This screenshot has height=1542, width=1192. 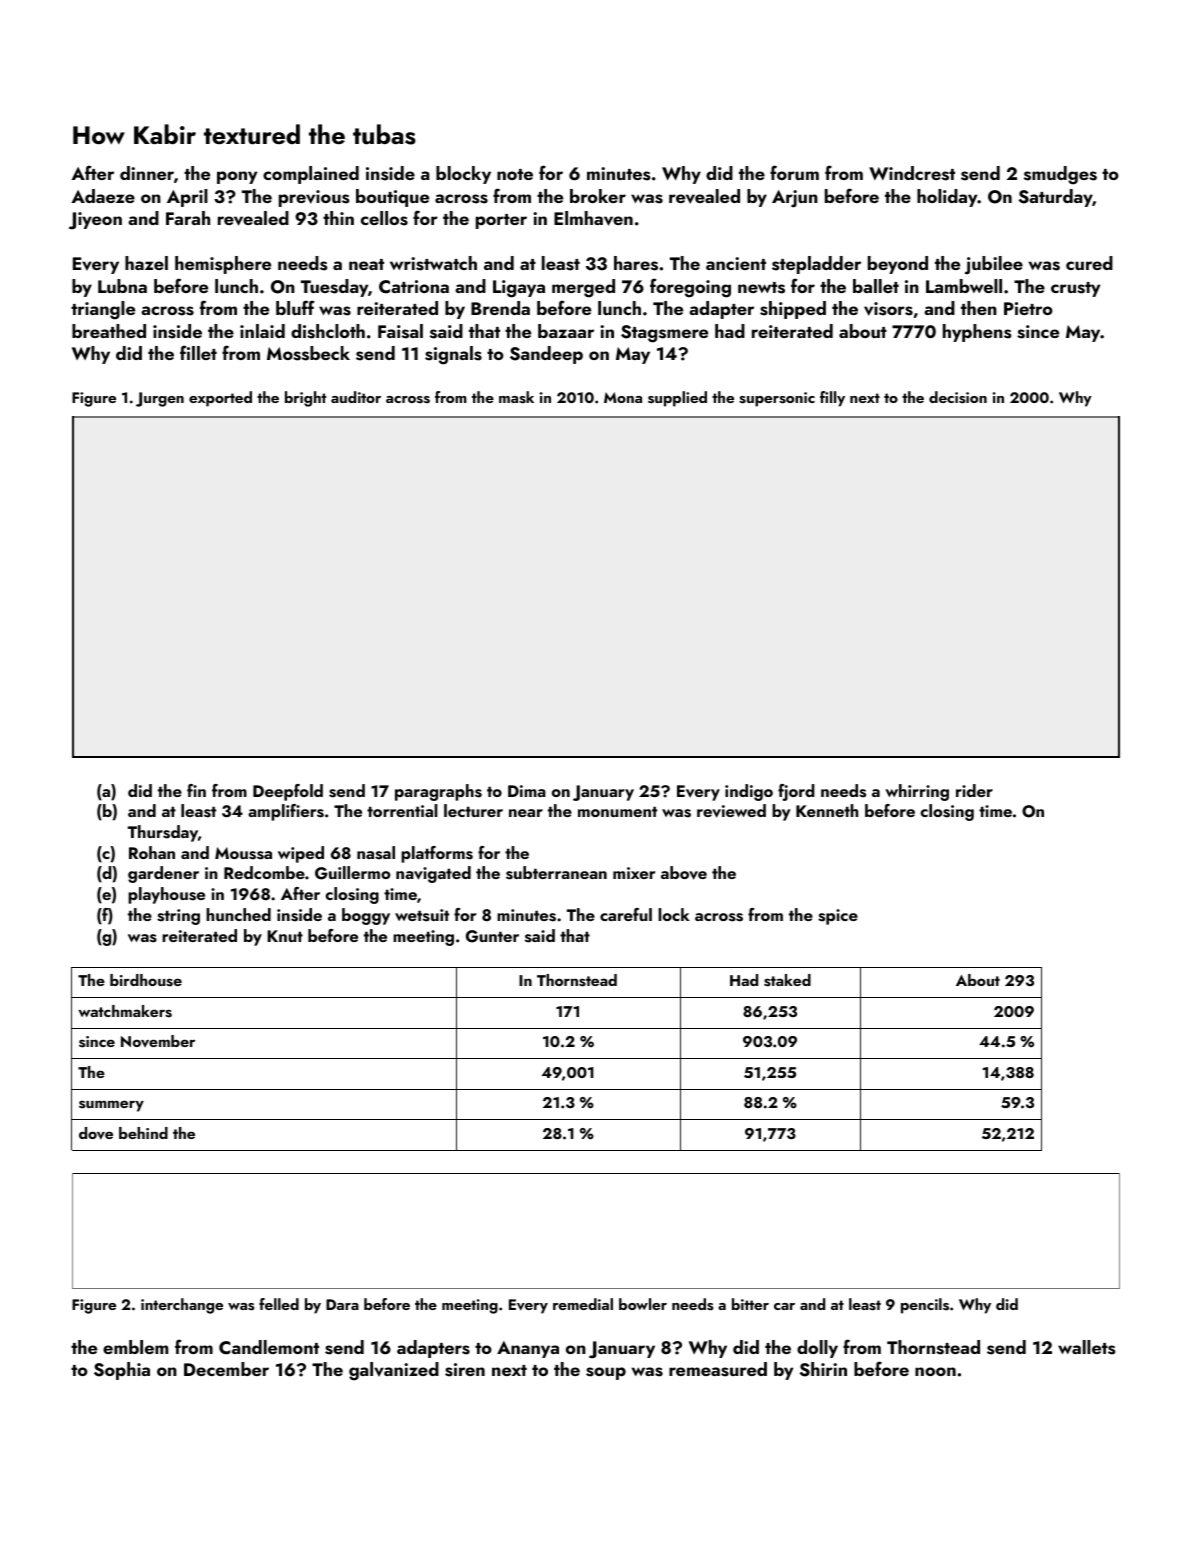 What do you see at coordinates (1056, 198) in the screenshot?
I see `Saturday` at bounding box center [1056, 198].
